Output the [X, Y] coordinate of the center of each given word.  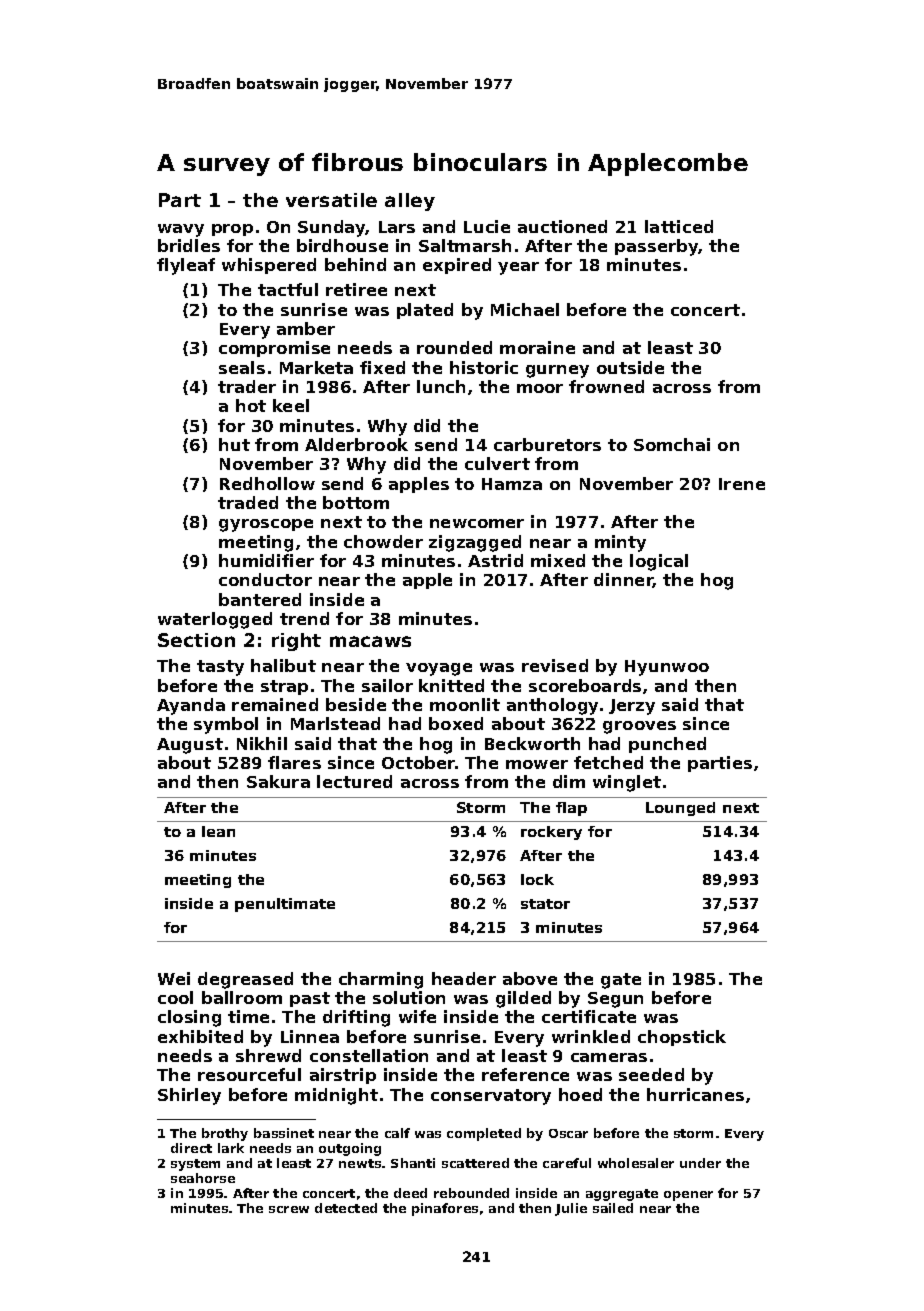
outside [630, 367]
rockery [551, 833]
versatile [331, 200]
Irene [742, 484]
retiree [356, 289]
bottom [356, 502]
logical [659, 562]
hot [251, 405]
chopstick [682, 1038]
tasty [220, 668]
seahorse [203, 1178]
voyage [439, 669]
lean [218, 831]
